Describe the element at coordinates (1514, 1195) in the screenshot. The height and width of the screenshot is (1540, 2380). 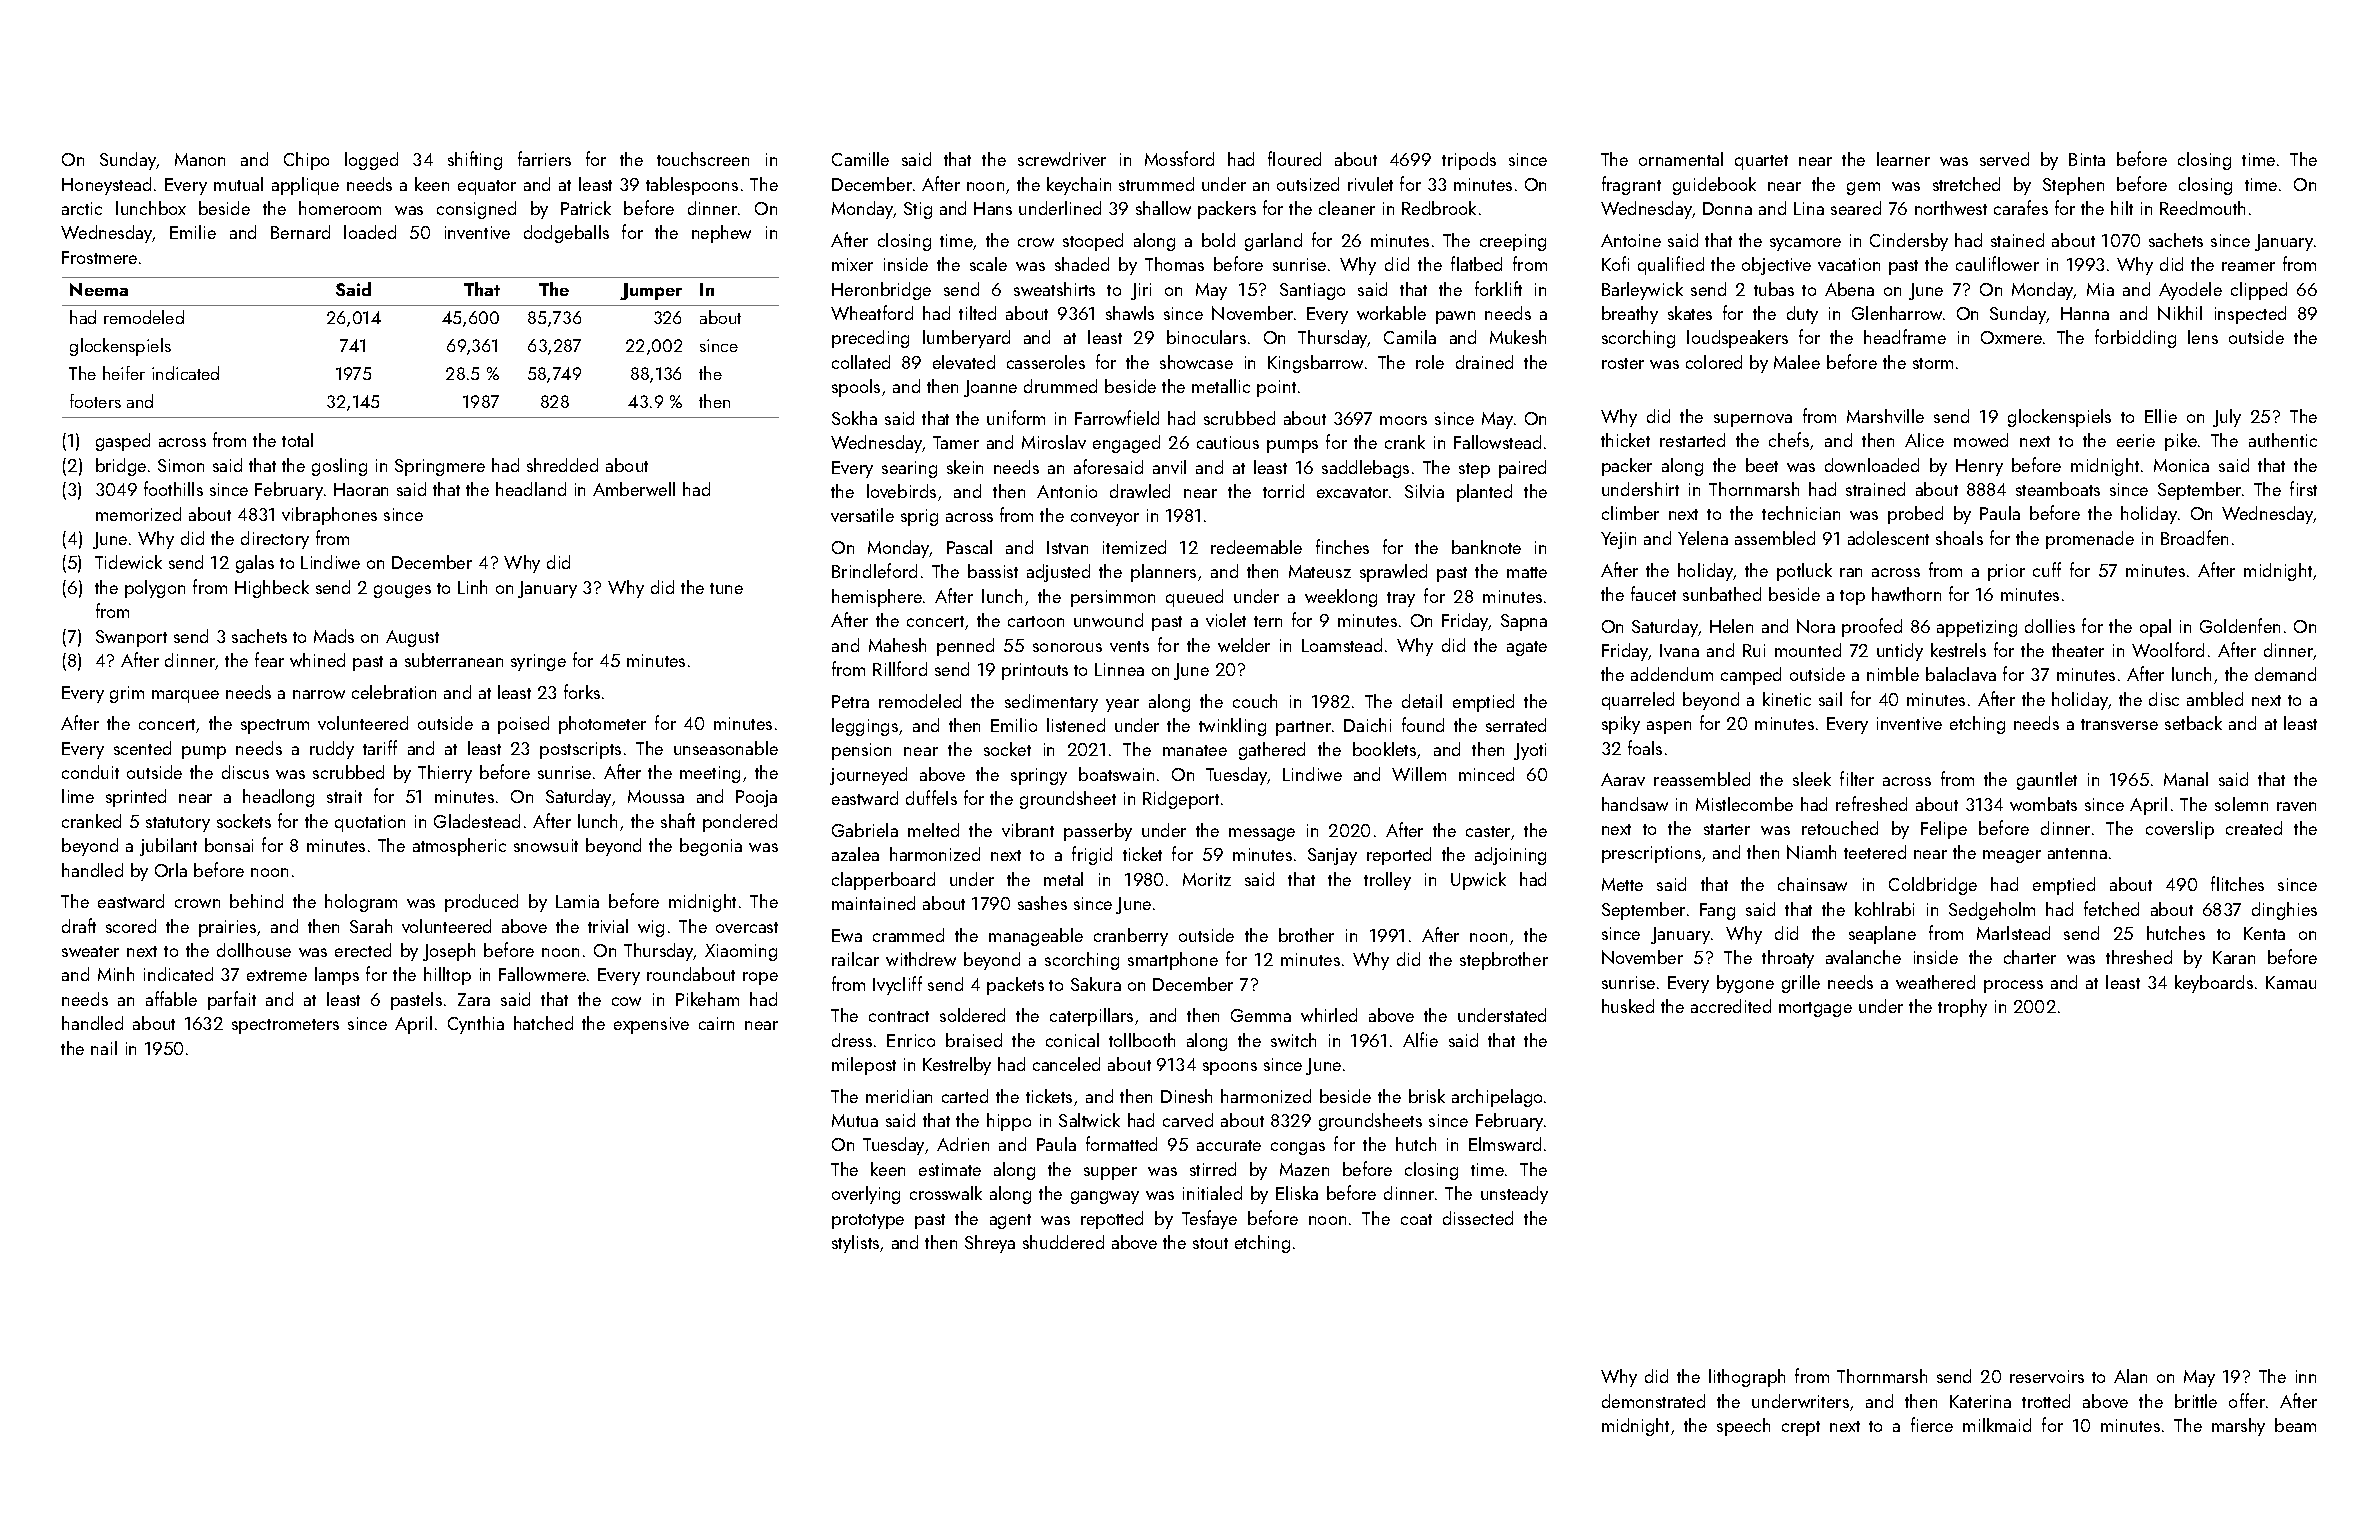
I see `unsteady` at that location.
